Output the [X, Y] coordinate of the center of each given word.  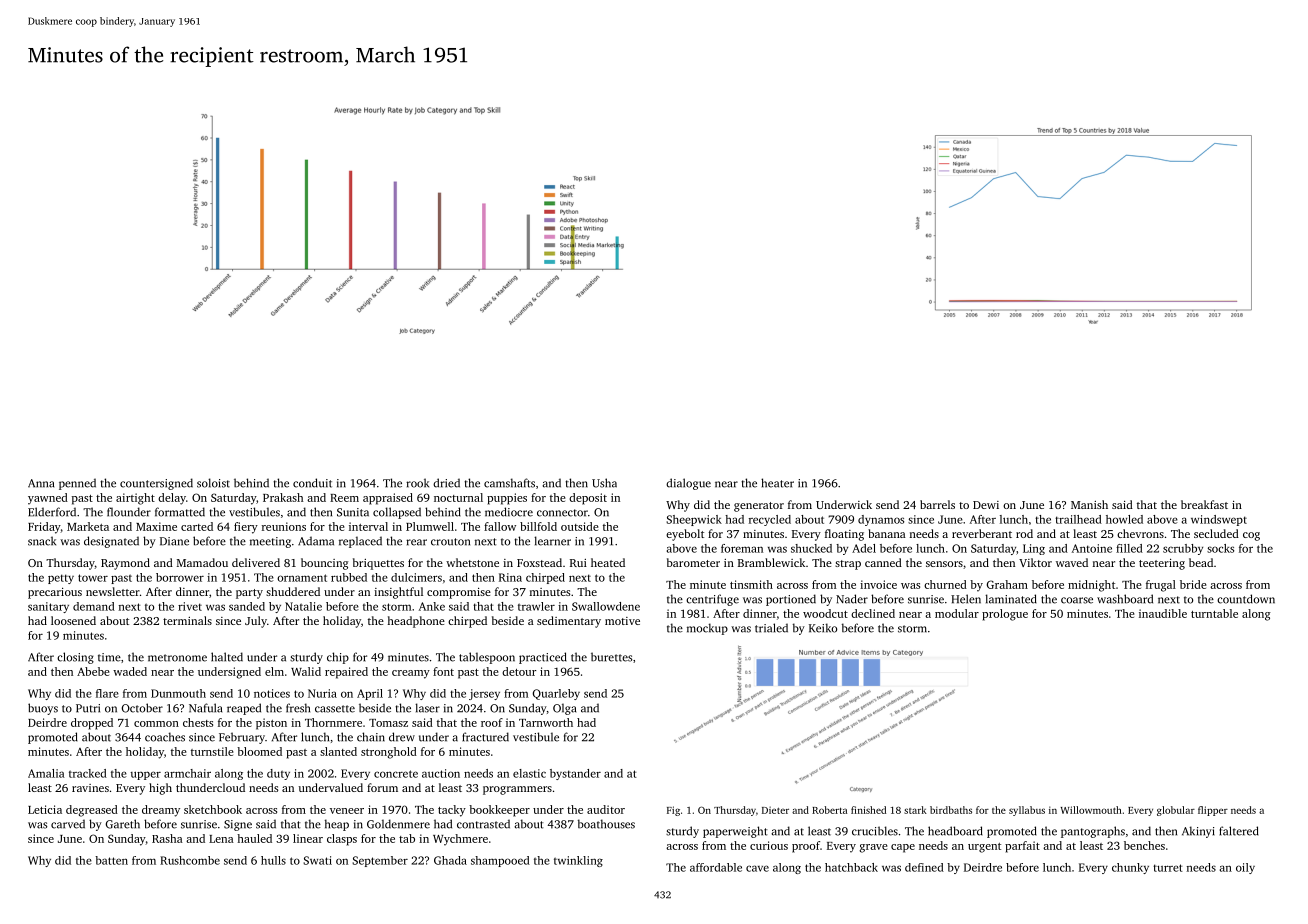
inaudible [1163, 613]
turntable [1214, 613]
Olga [564, 709]
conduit [312, 483]
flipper [1213, 811]
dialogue [688, 484]
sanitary [48, 607]
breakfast [1204, 504]
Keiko [823, 628]
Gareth [122, 824]
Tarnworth [546, 722]
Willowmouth [1091, 810]
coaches [165, 737]
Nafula [205, 708]
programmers [517, 790]
